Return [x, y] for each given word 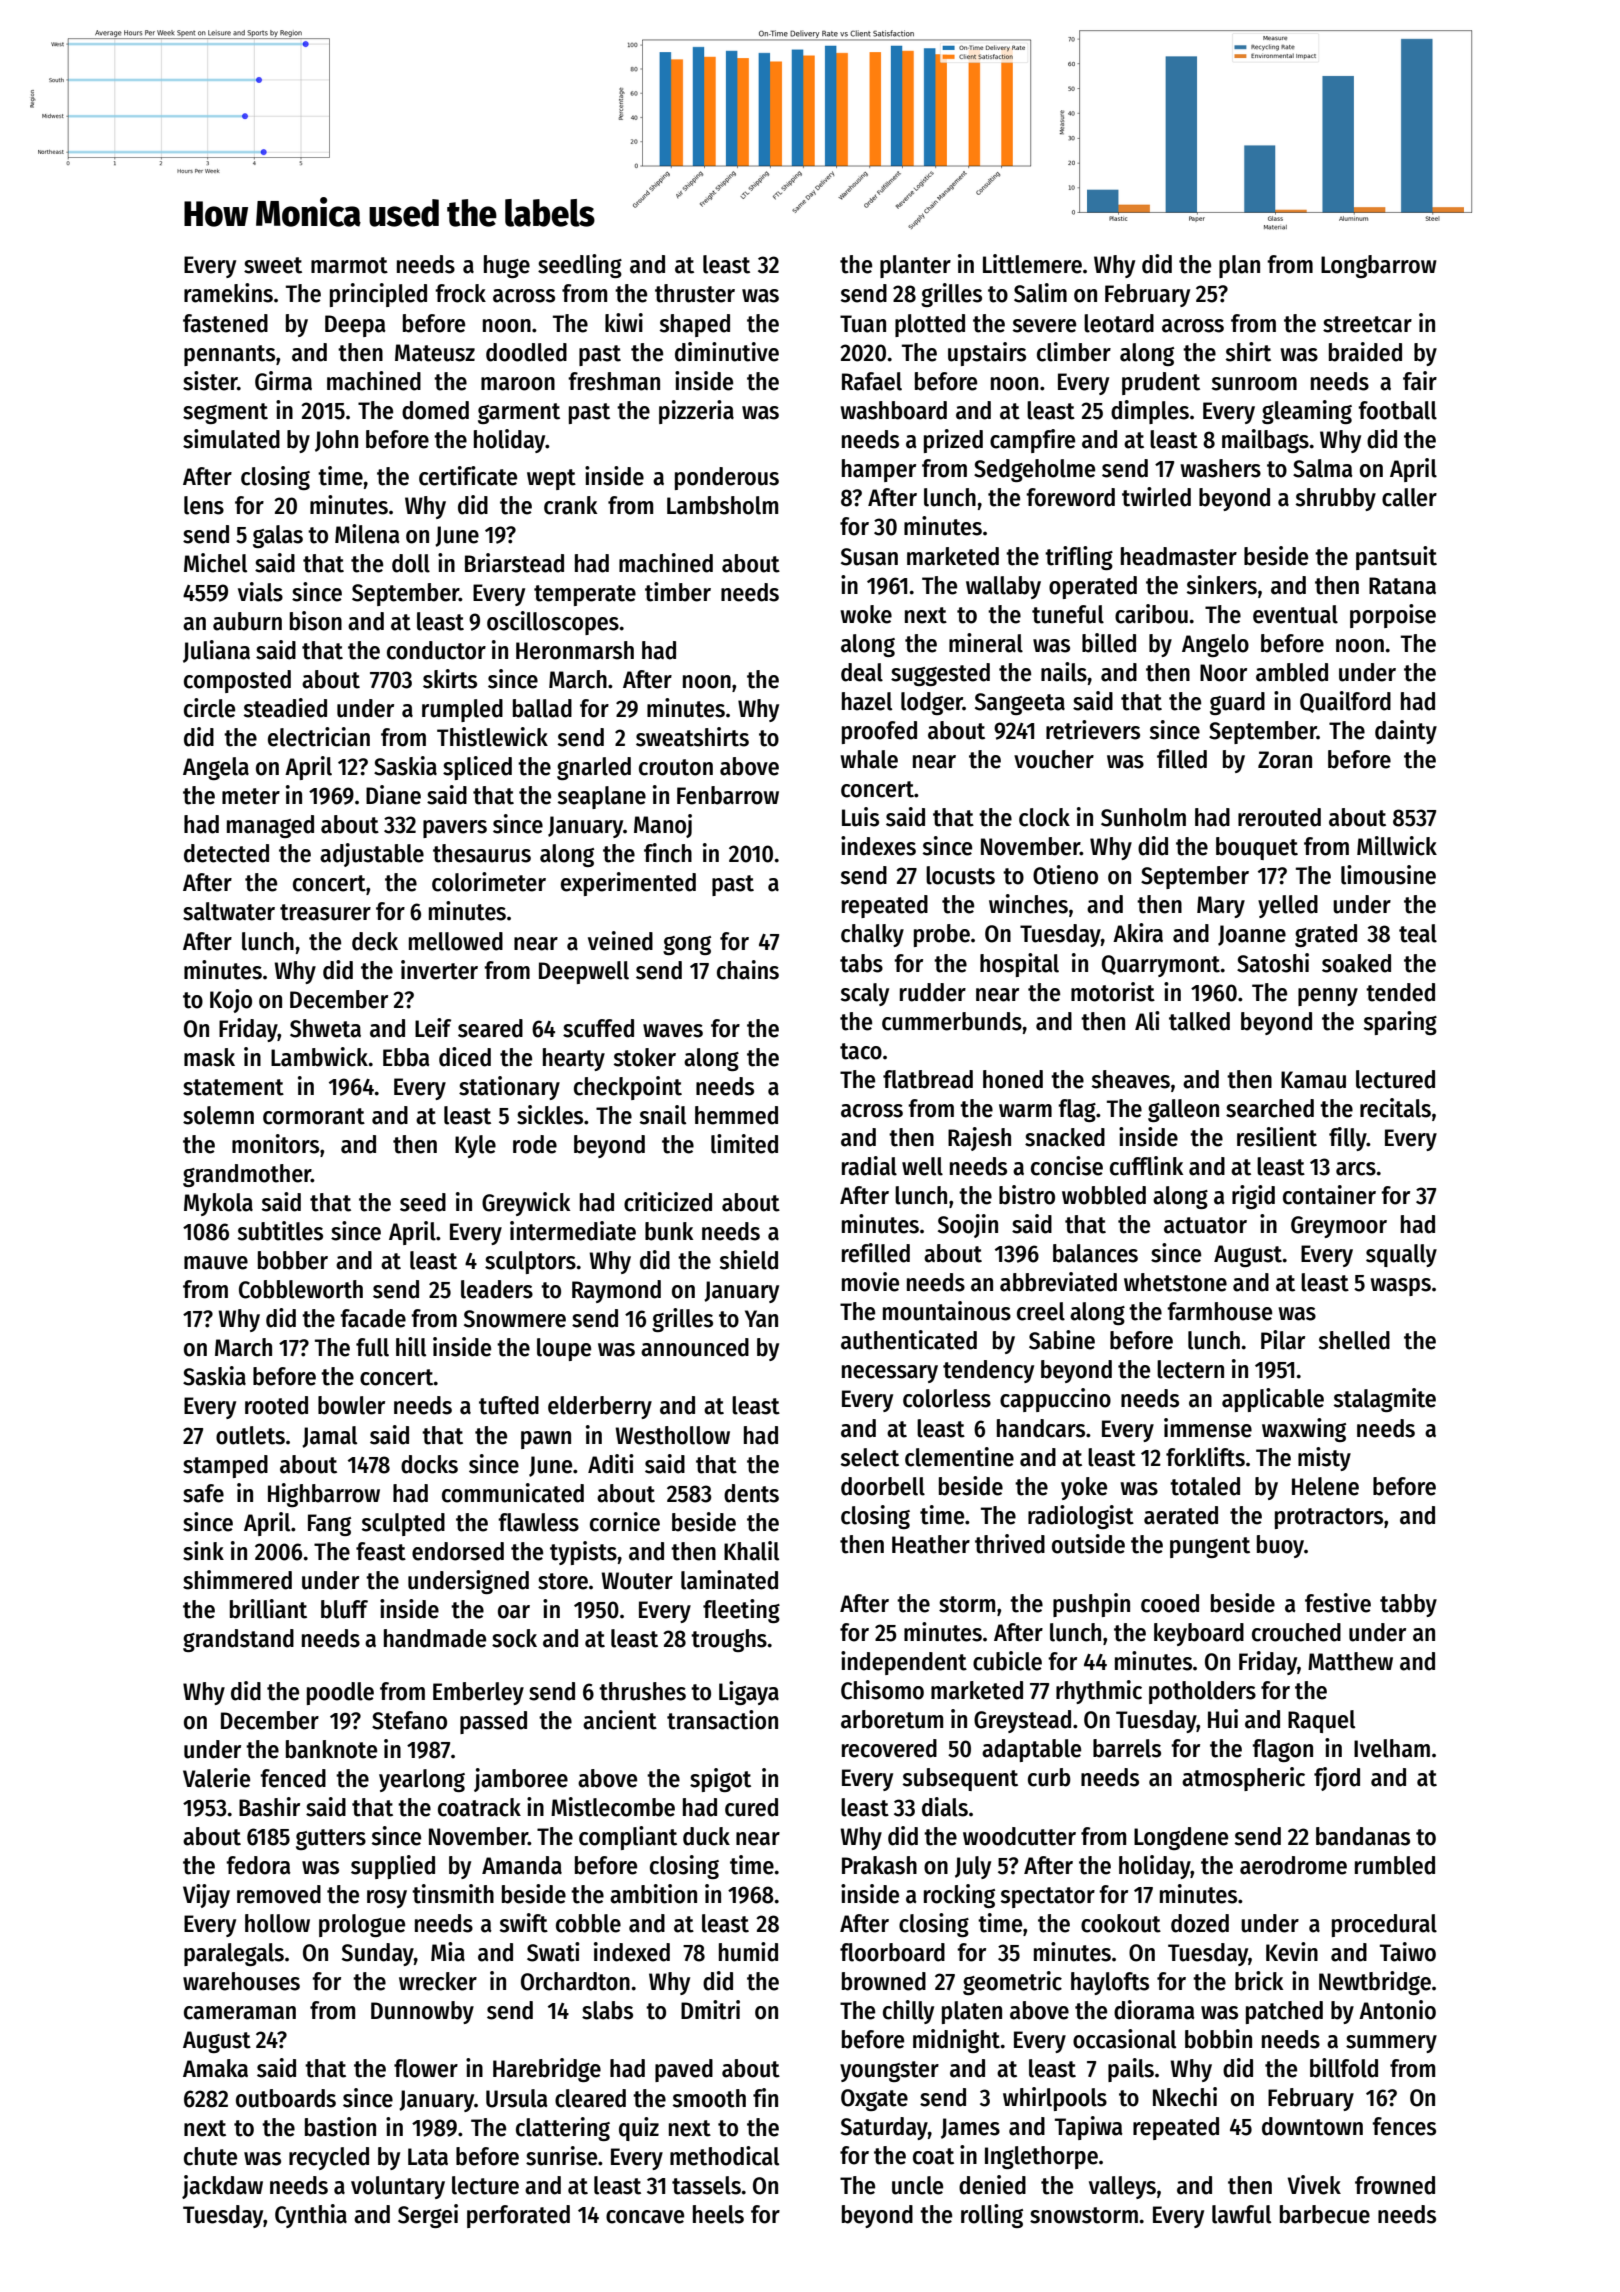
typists [583, 1553]
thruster [695, 293]
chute [210, 2156]
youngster [889, 2071]
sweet [273, 265]
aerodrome [1293, 1865]
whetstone [1175, 1282]
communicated [513, 1493]
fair [1420, 381]
